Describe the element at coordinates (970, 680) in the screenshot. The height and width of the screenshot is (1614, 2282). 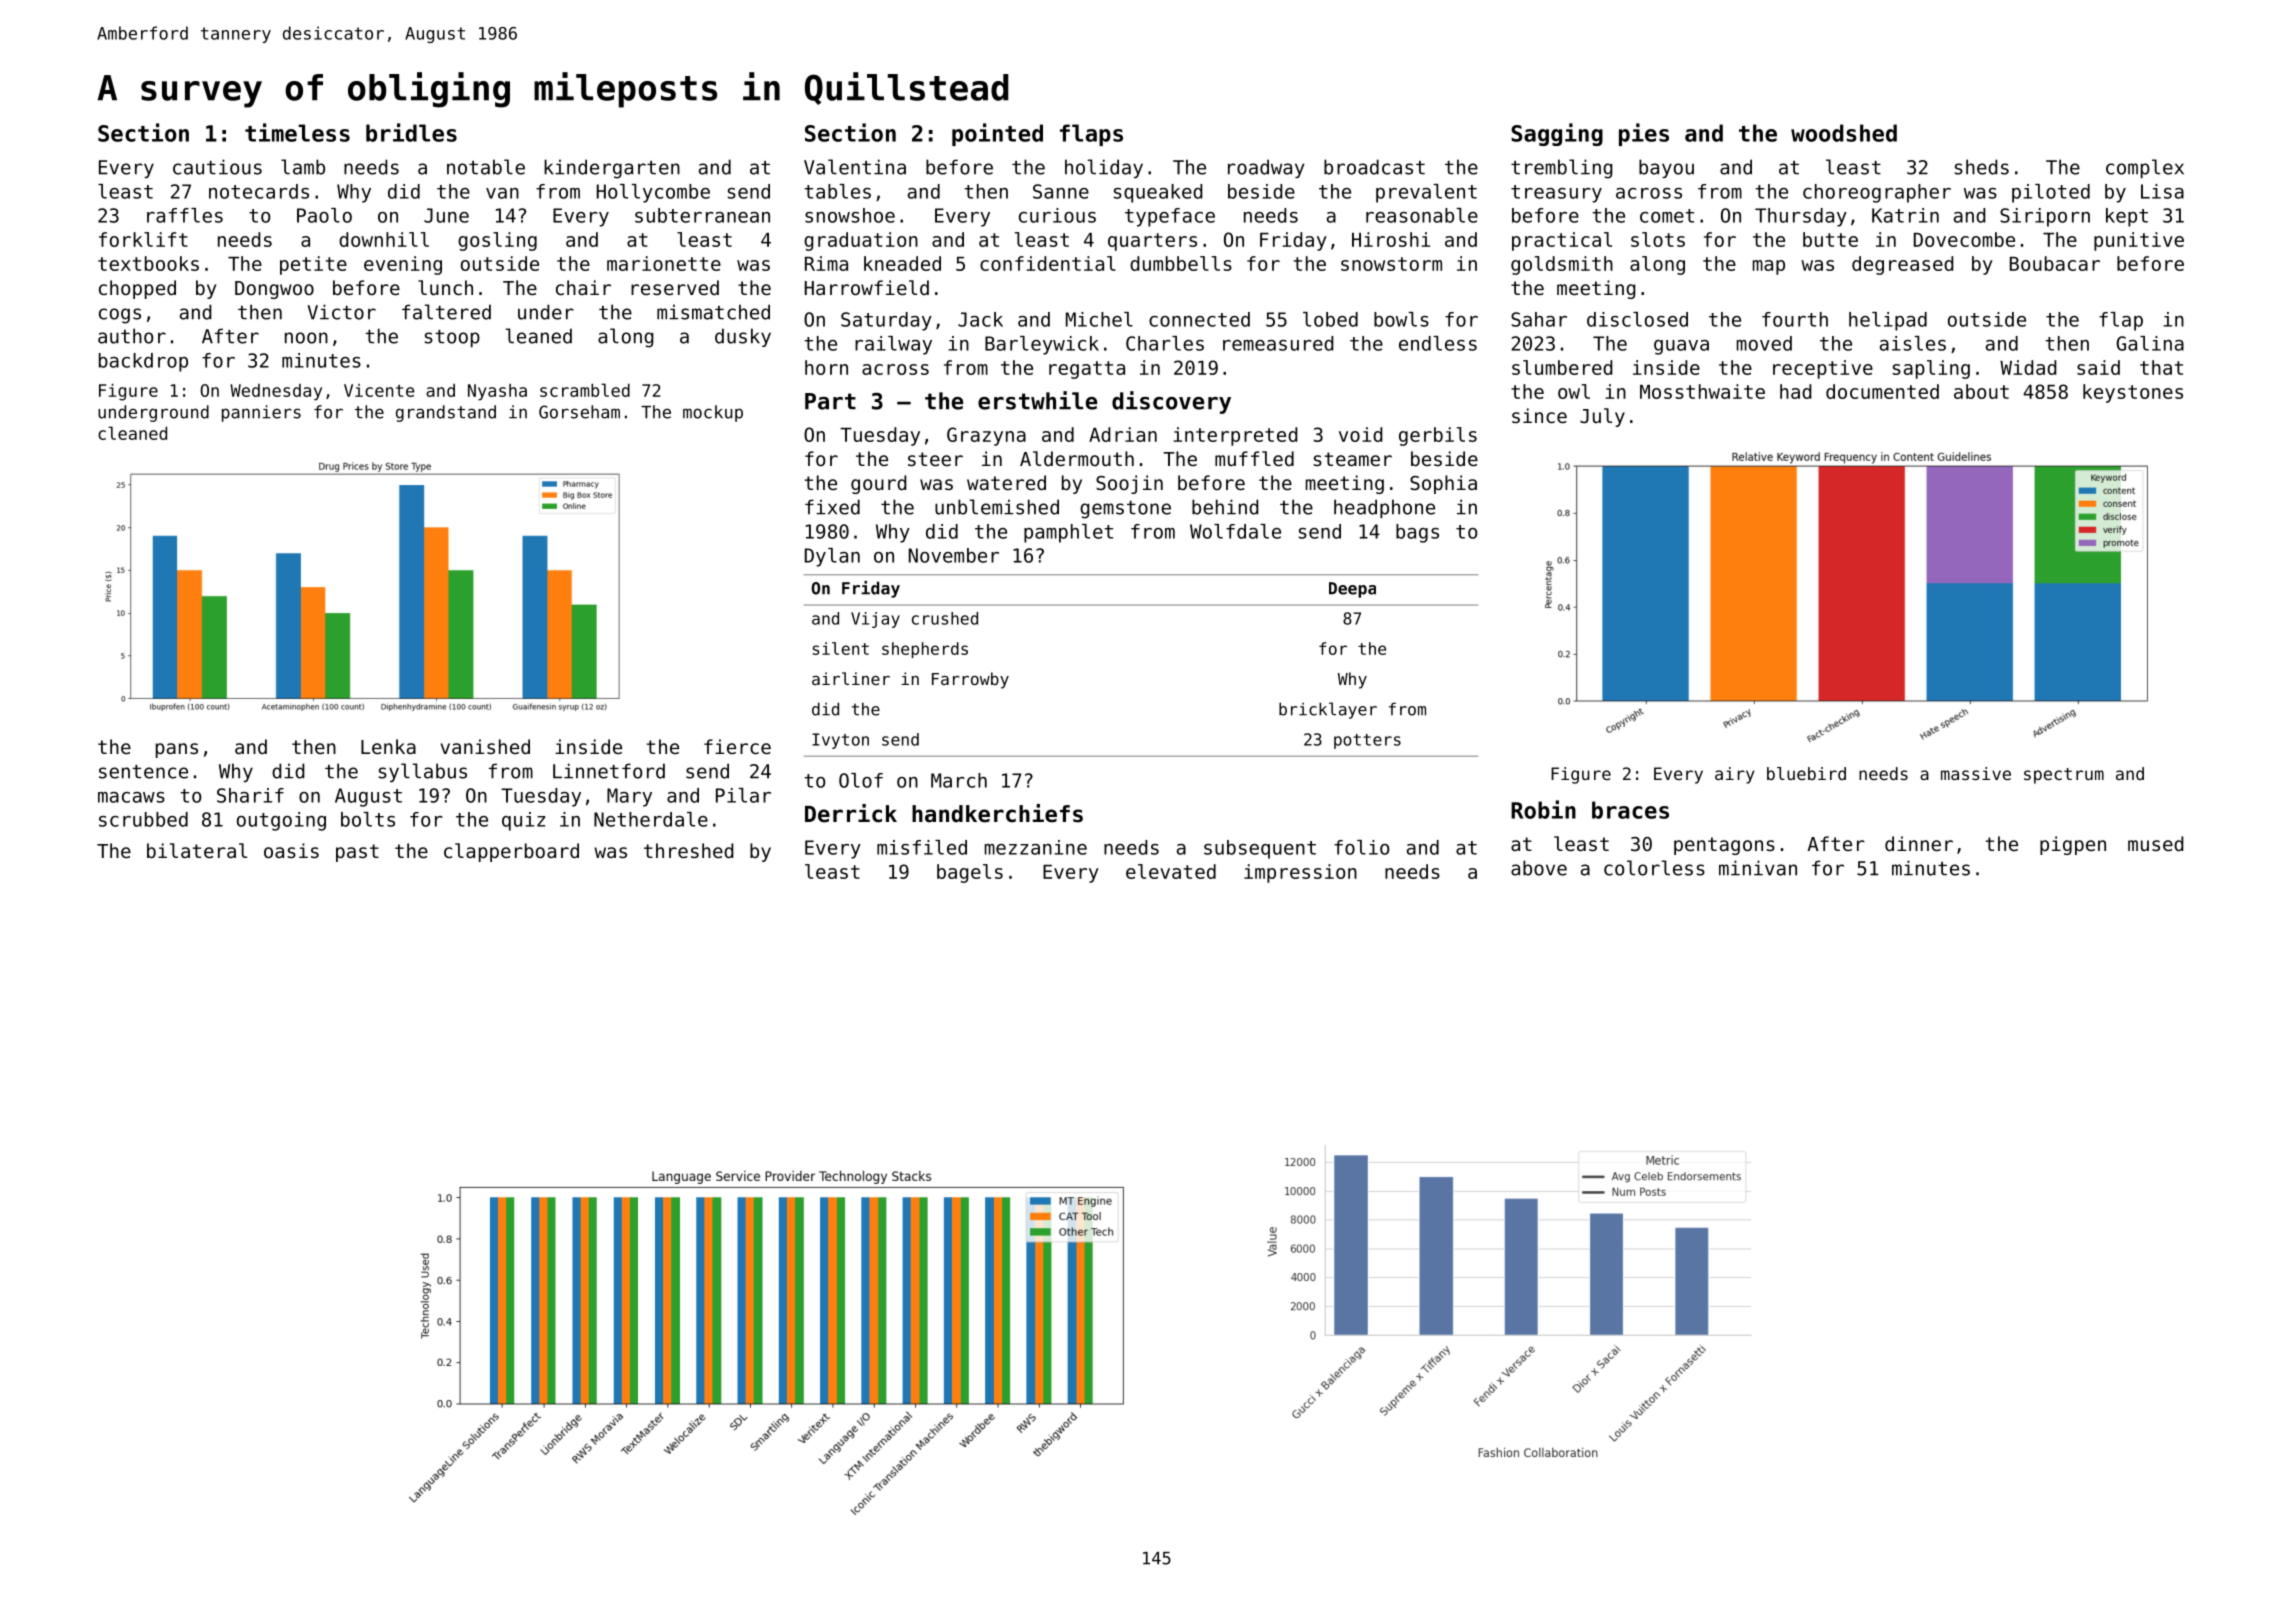
I see `Farrowby` at that location.
